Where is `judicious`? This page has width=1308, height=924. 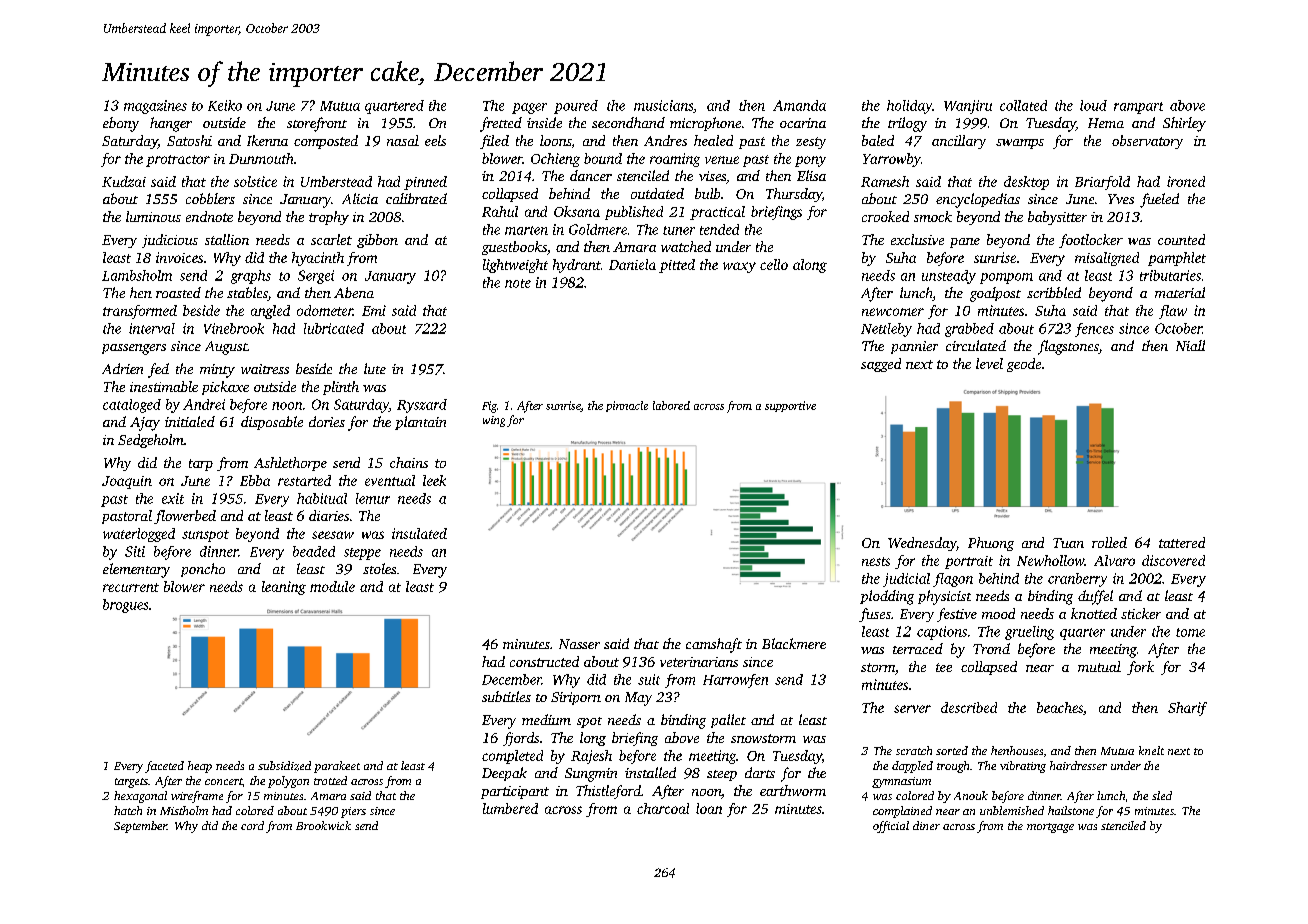
judicious is located at coordinates (170, 241).
